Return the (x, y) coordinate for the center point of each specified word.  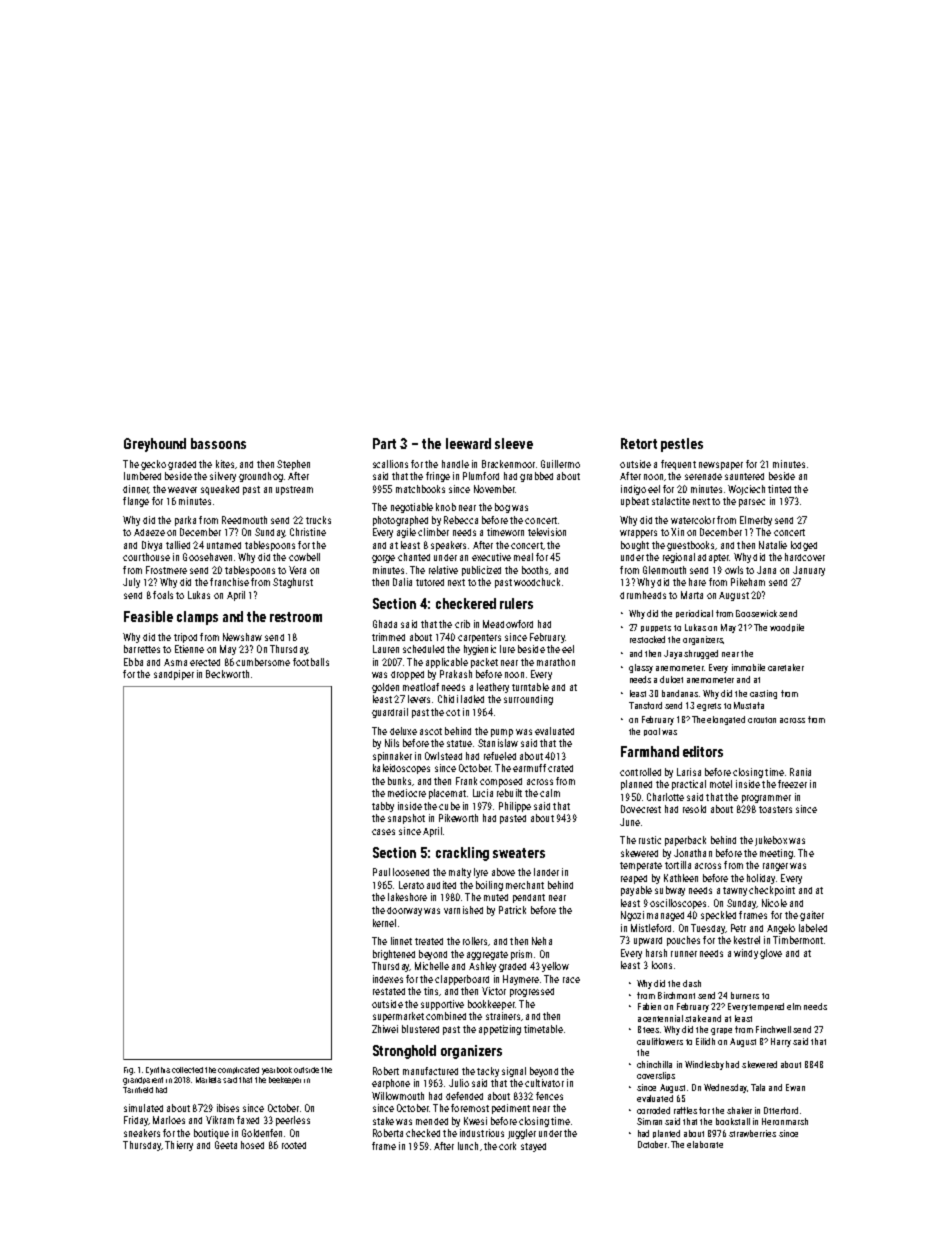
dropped (407, 675)
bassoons (218, 443)
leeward (468, 443)
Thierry (179, 1146)
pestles (682, 445)
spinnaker (392, 757)
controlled (640, 772)
